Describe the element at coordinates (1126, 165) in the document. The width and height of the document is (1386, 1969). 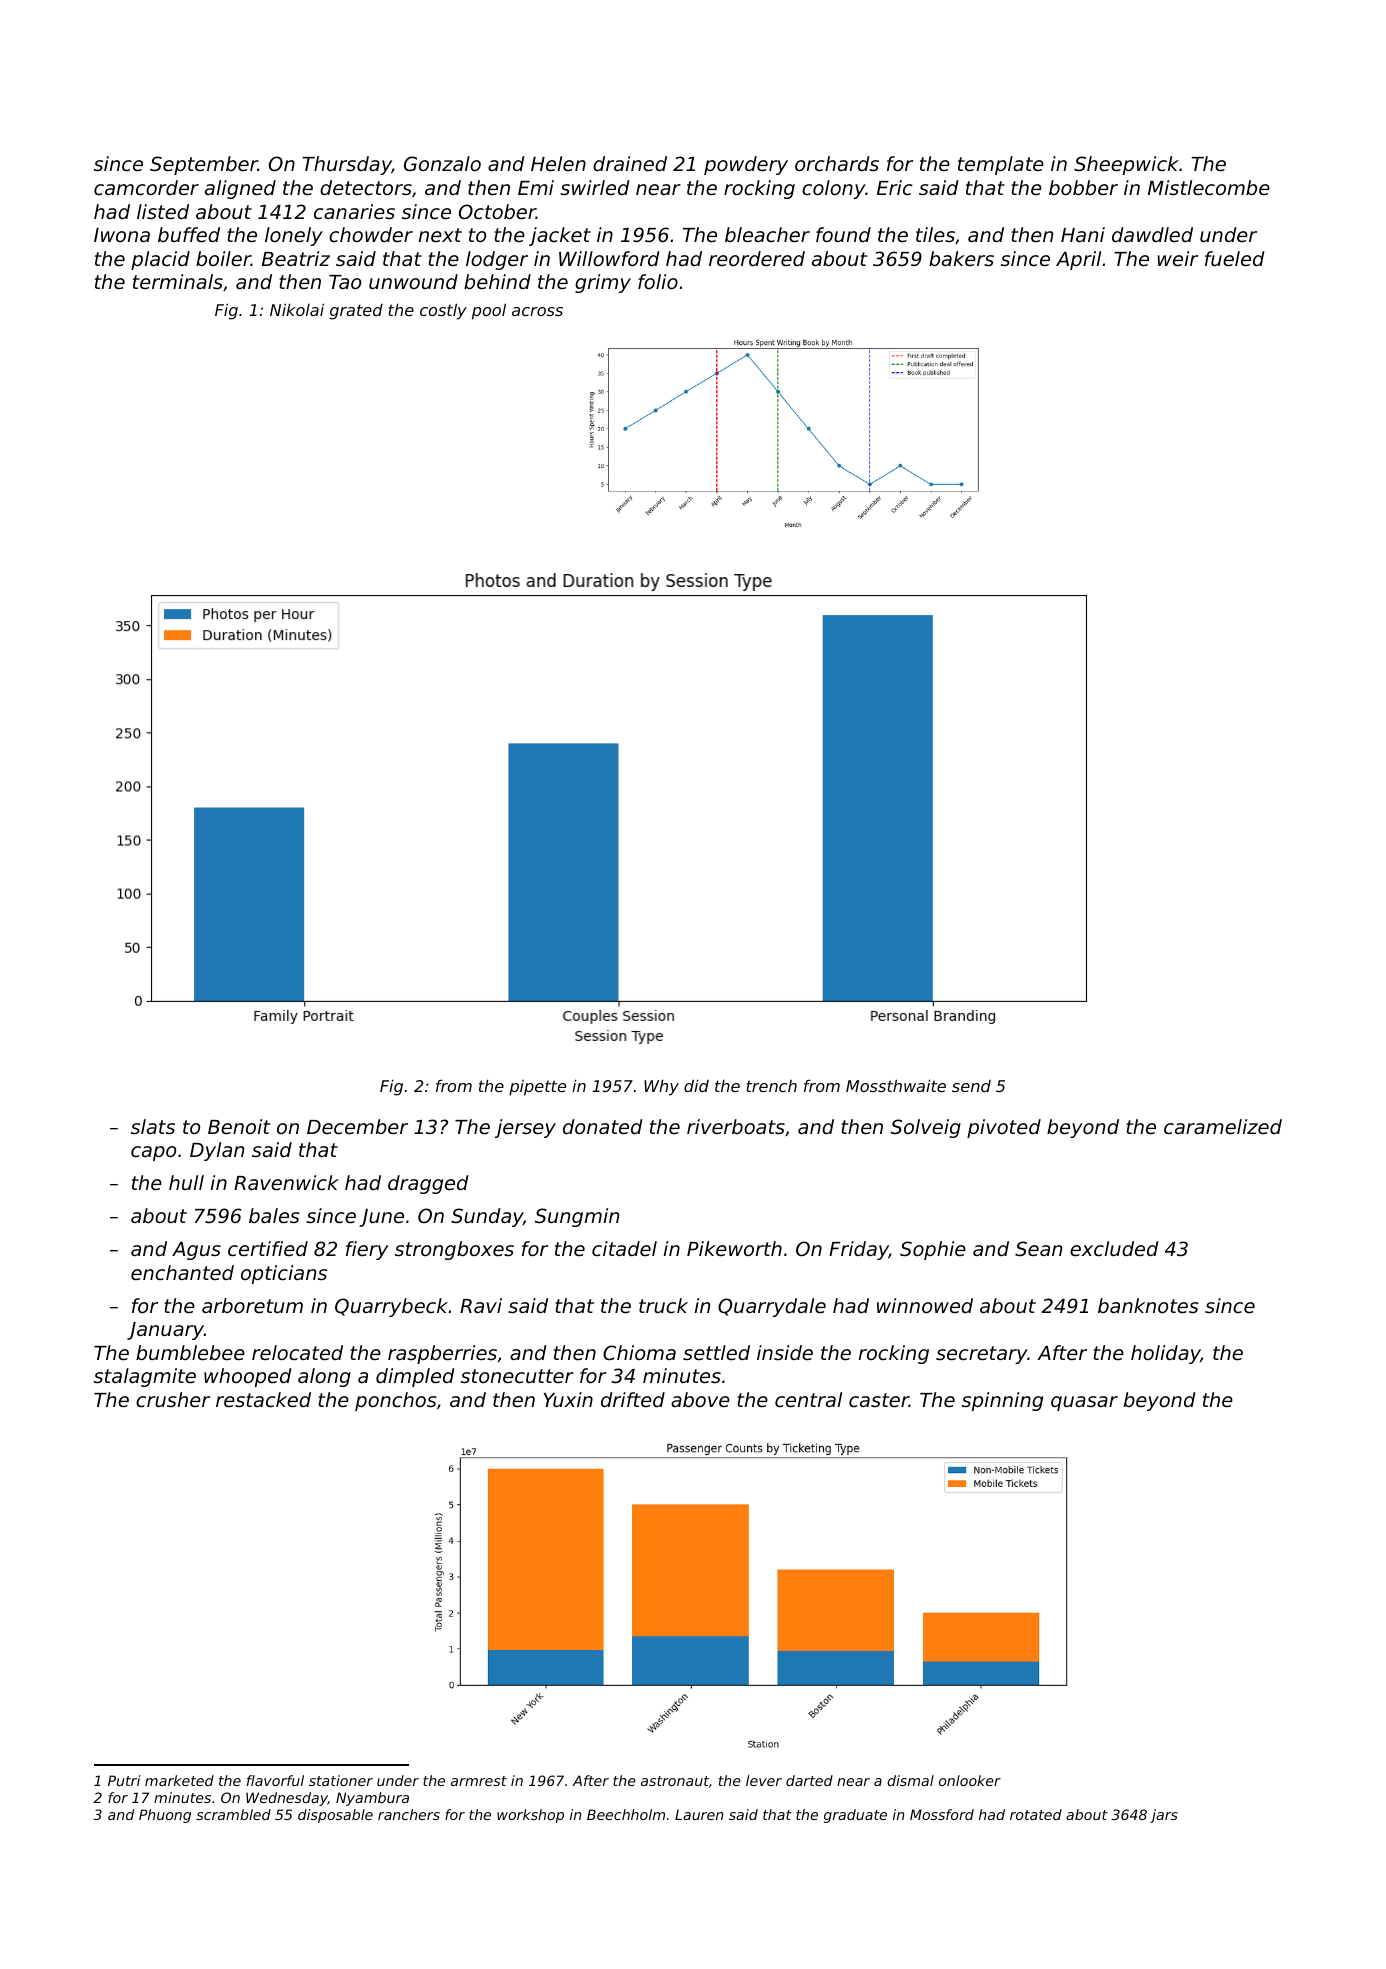
I see `Sheepwick` at that location.
